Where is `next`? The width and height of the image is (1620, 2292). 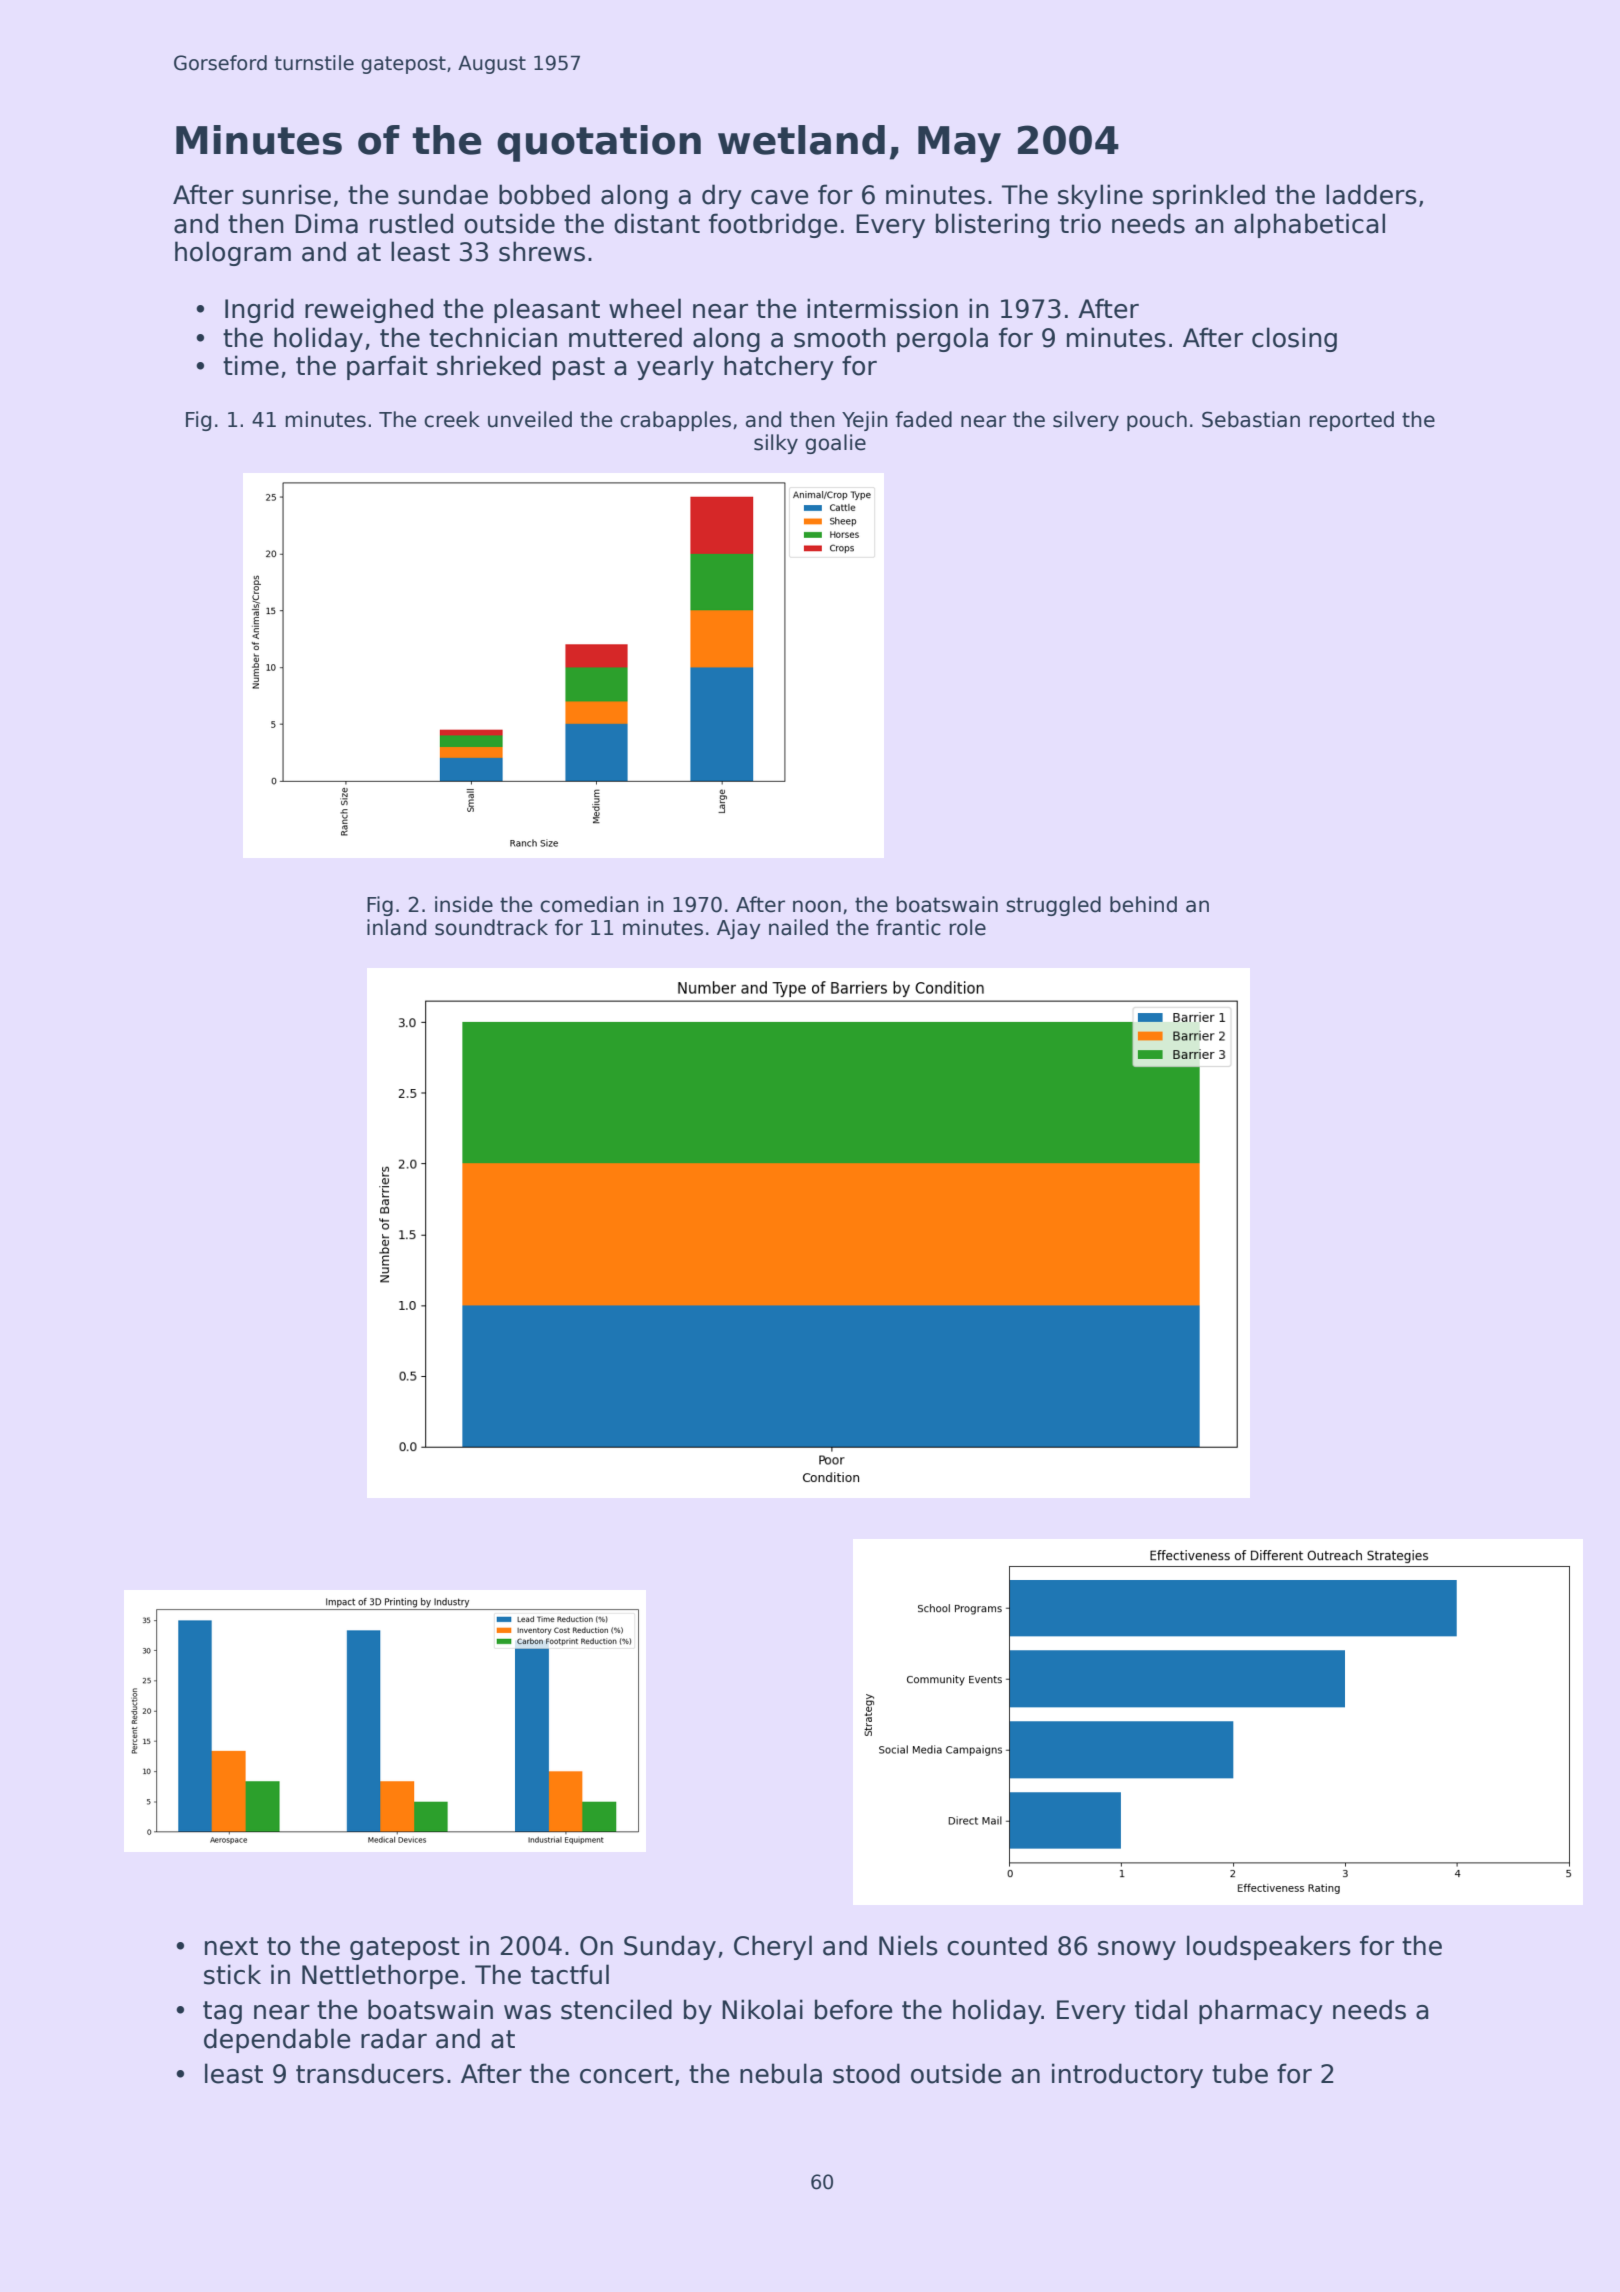
next is located at coordinates (231, 1946).
